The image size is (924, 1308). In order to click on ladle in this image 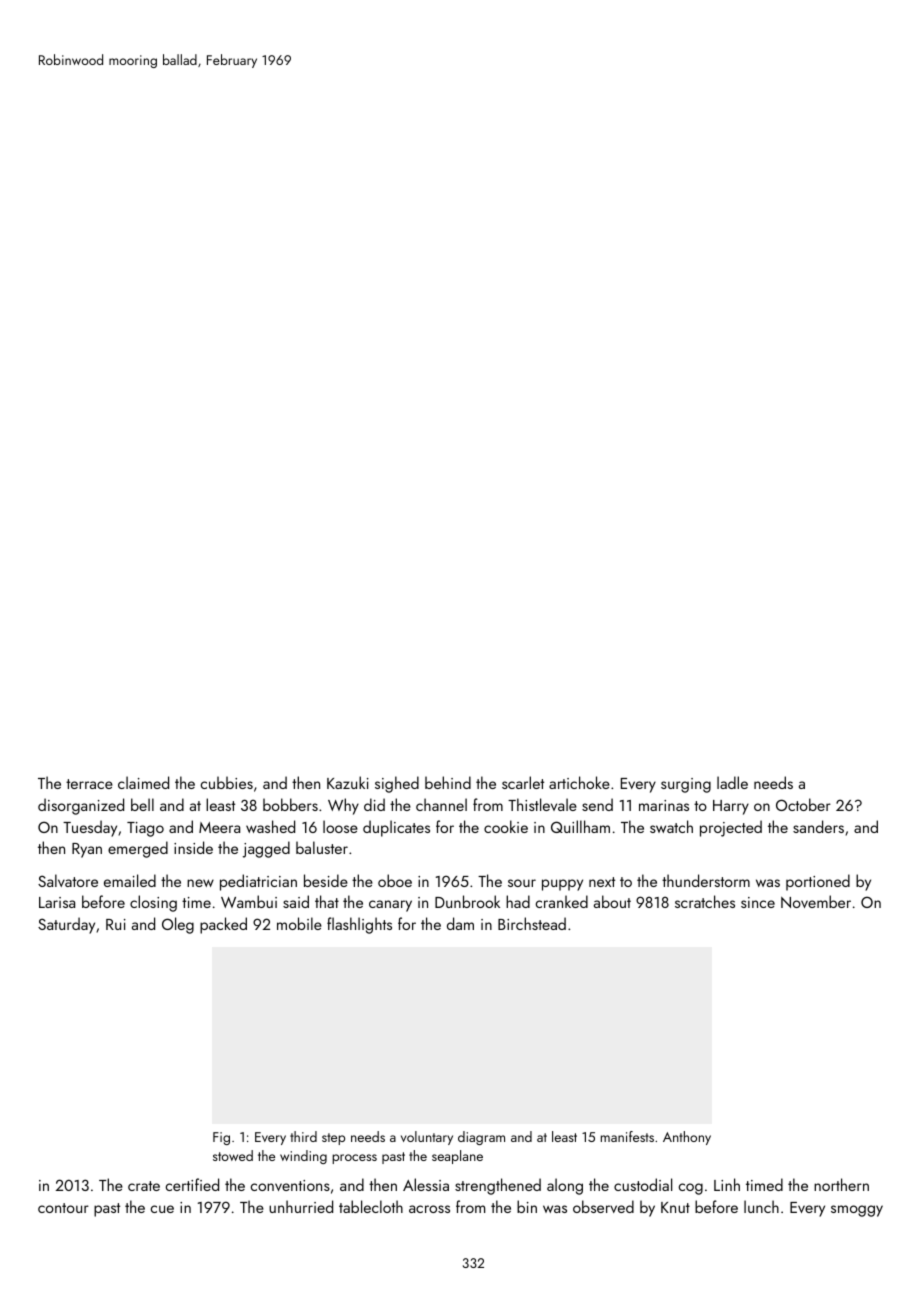, I will do `click(732, 782)`.
